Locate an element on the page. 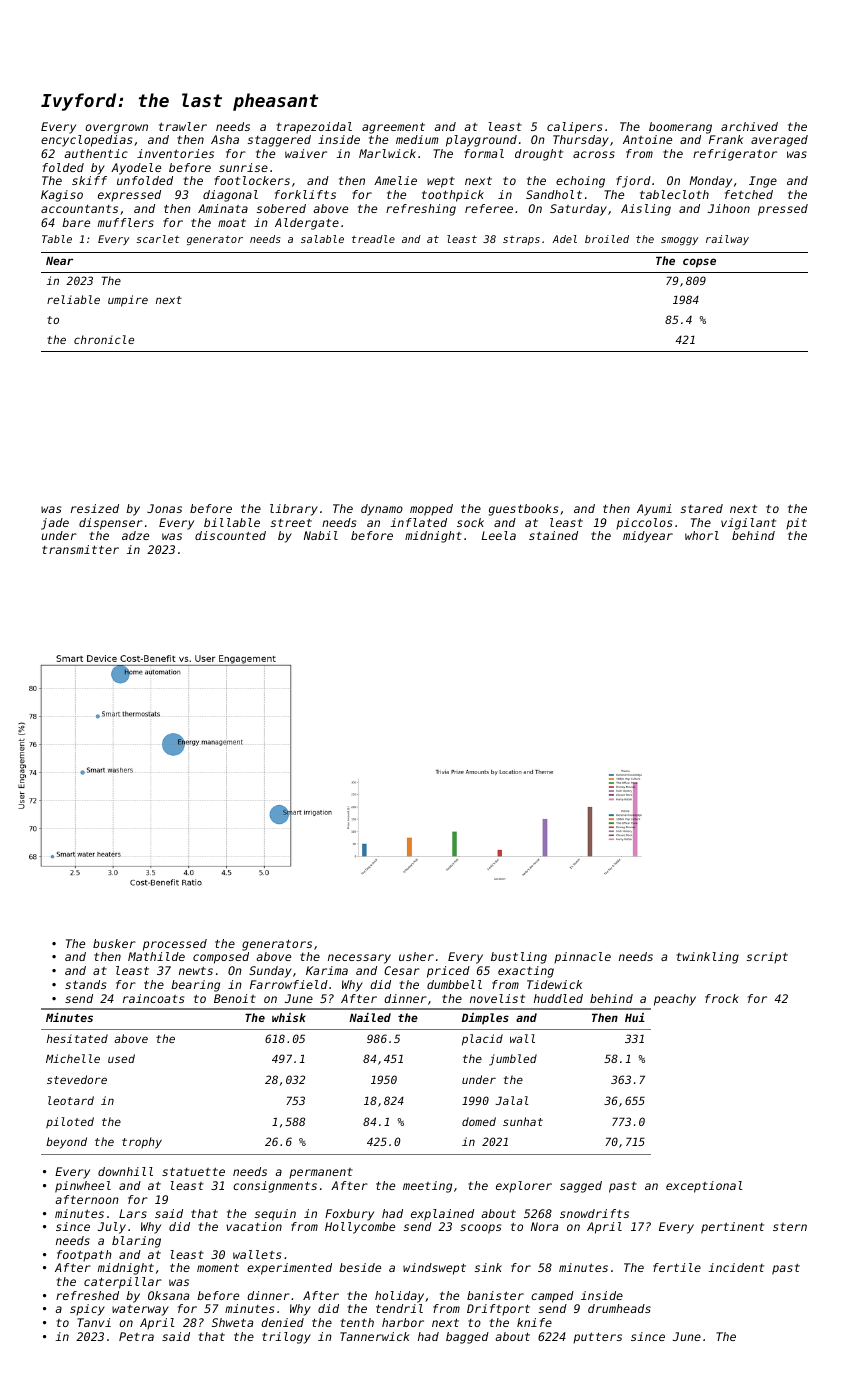 This document has width=849, height=1400. drought is located at coordinates (539, 155).
